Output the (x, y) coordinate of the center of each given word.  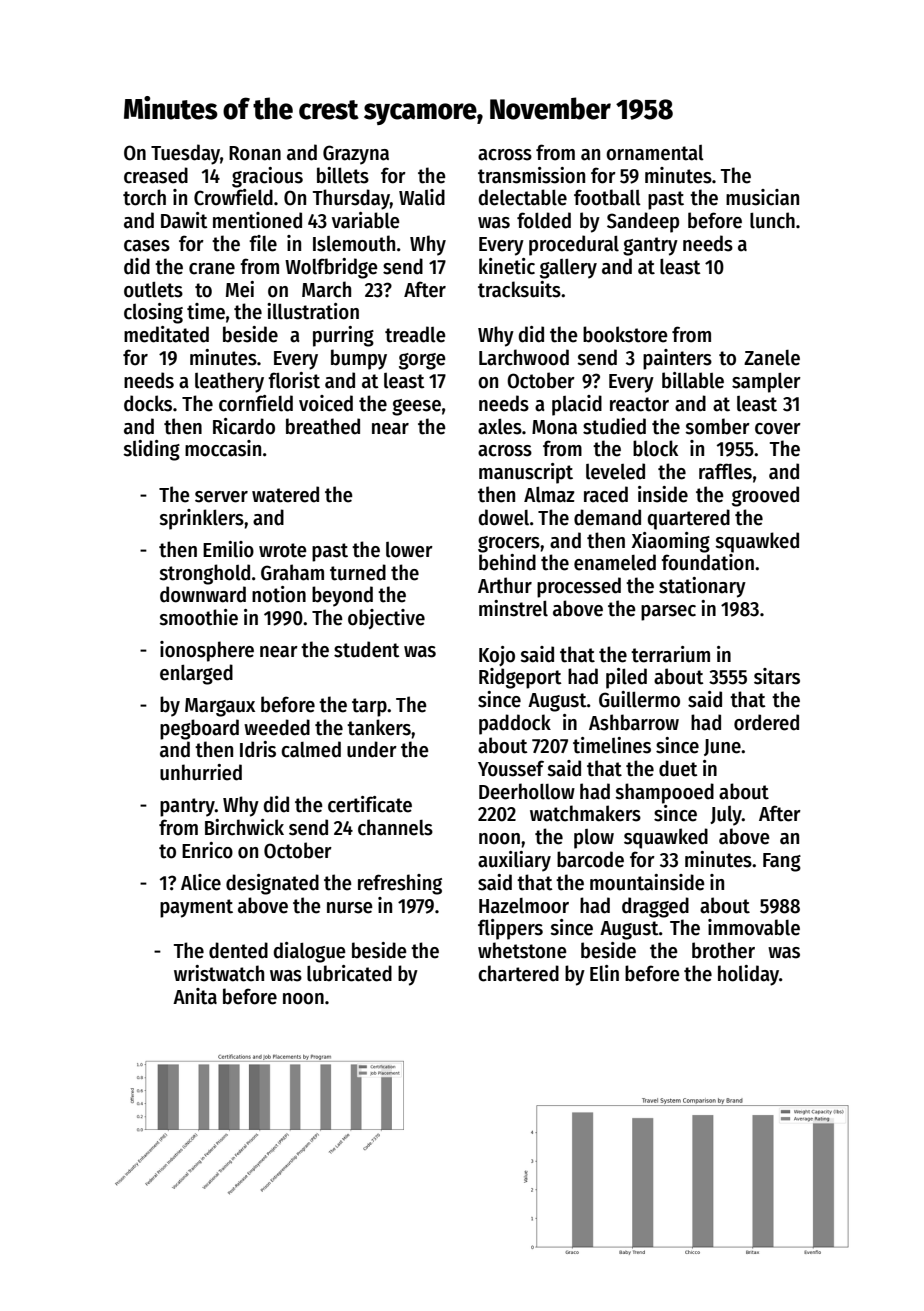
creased (156, 175)
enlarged (196, 674)
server (221, 497)
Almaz (549, 495)
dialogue (309, 952)
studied (614, 426)
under (372, 749)
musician (762, 197)
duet (678, 768)
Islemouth (354, 243)
